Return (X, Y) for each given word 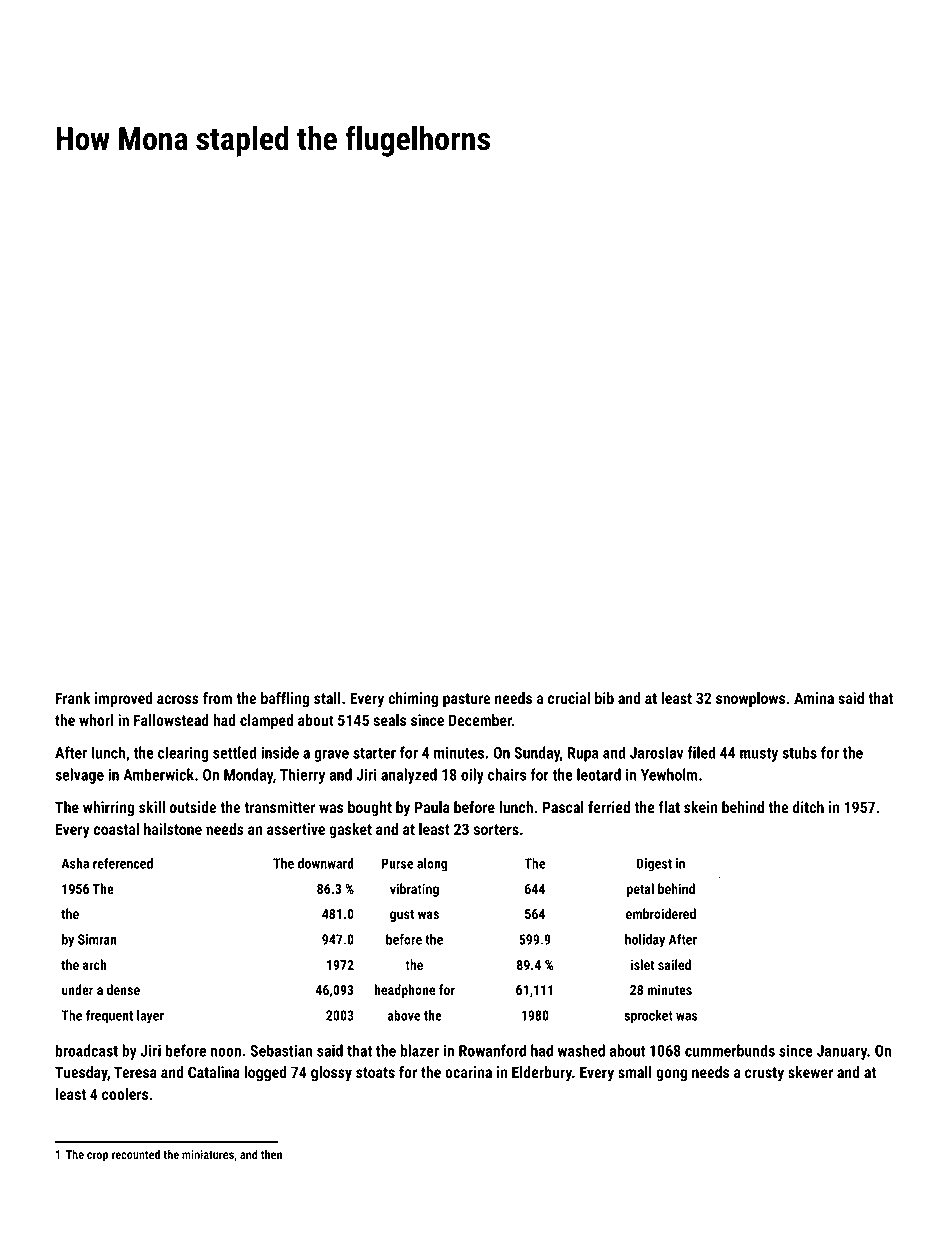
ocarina (468, 1072)
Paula (432, 807)
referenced (123, 863)
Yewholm (669, 774)
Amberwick (158, 774)
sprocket (648, 1017)
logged (265, 1074)
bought (370, 809)
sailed (674, 964)
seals (390, 720)
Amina (814, 698)
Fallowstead (171, 720)
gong (671, 1075)
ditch (808, 807)
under (77, 989)
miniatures (208, 1154)
